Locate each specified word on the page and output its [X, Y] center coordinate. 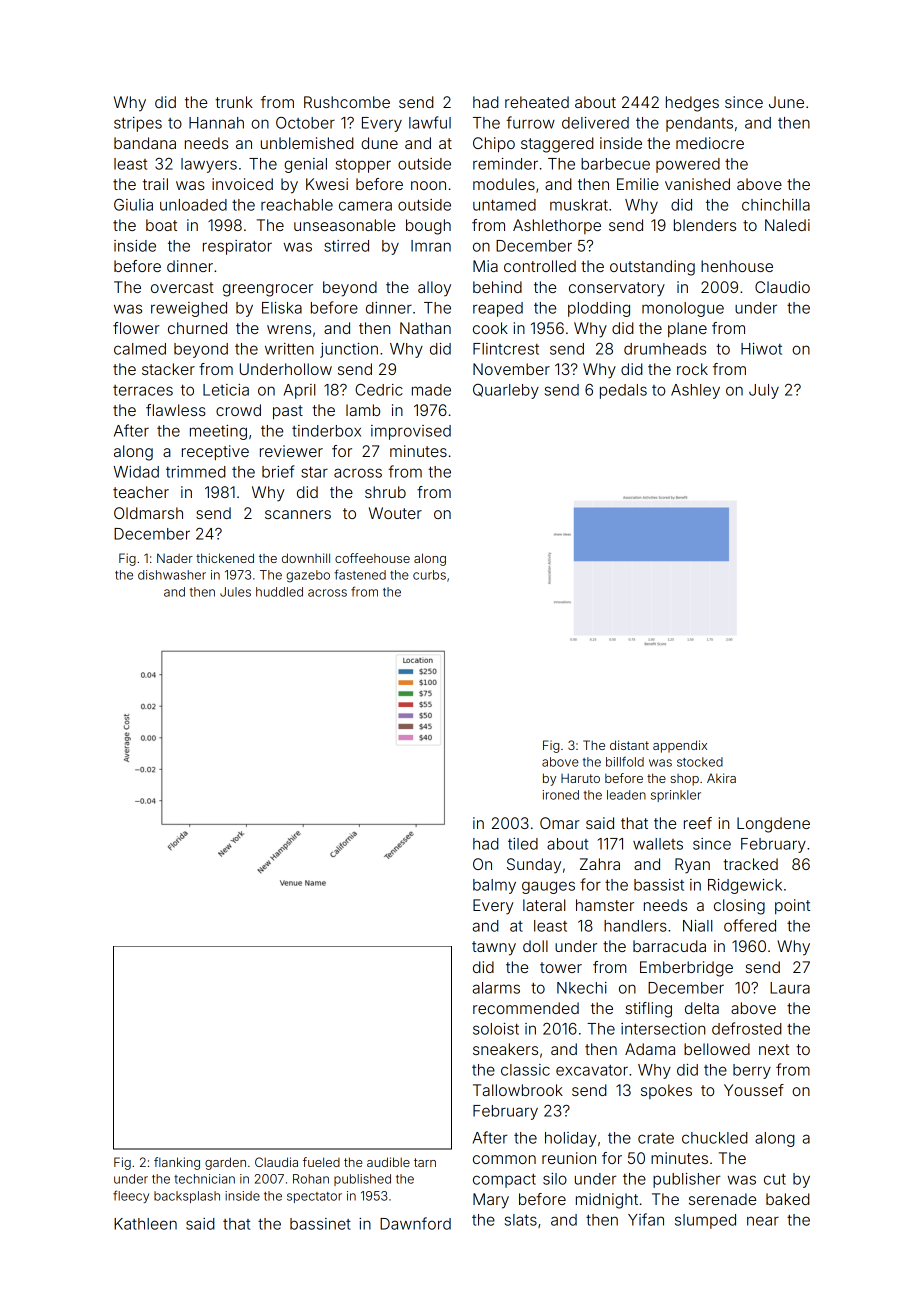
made [431, 390]
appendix [680, 746]
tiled [523, 844]
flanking [177, 1163]
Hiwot [761, 349]
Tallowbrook [518, 1090]
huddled [279, 592]
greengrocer [268, 290]
